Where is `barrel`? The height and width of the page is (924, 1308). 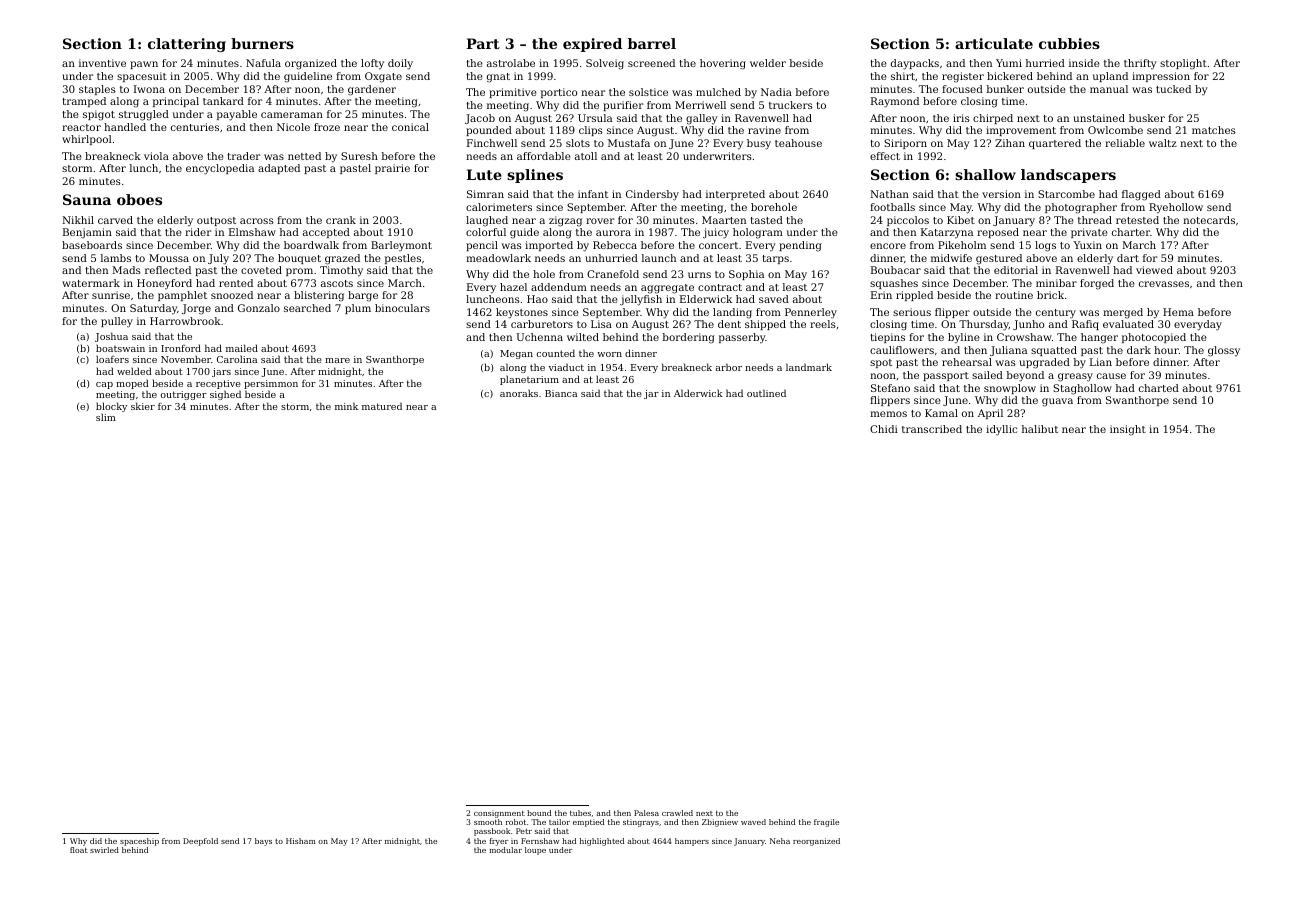
barrel is located at coordinates (652, 43).
